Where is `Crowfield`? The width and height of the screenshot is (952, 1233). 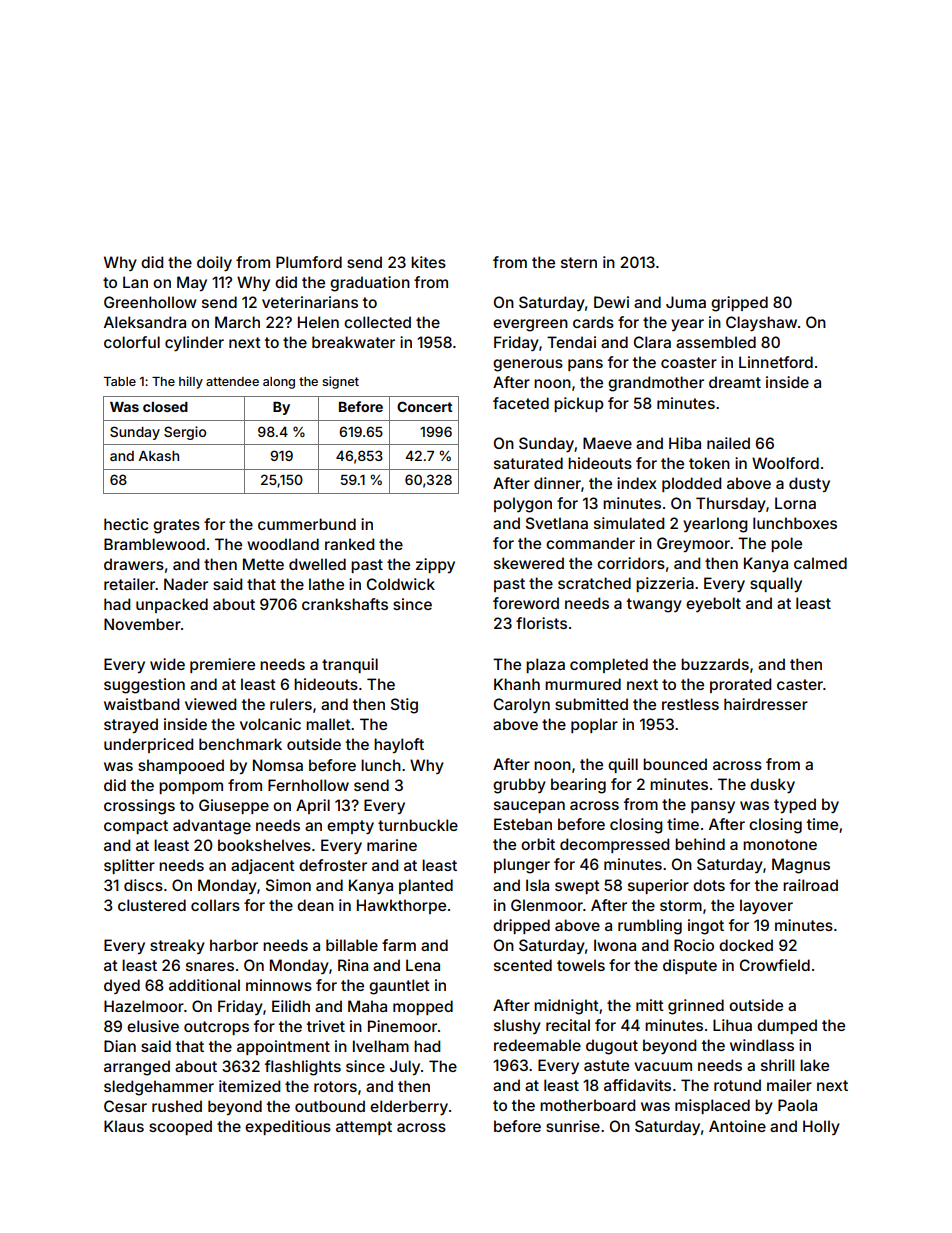 Crowfield is located at coordinates (775, 965).
